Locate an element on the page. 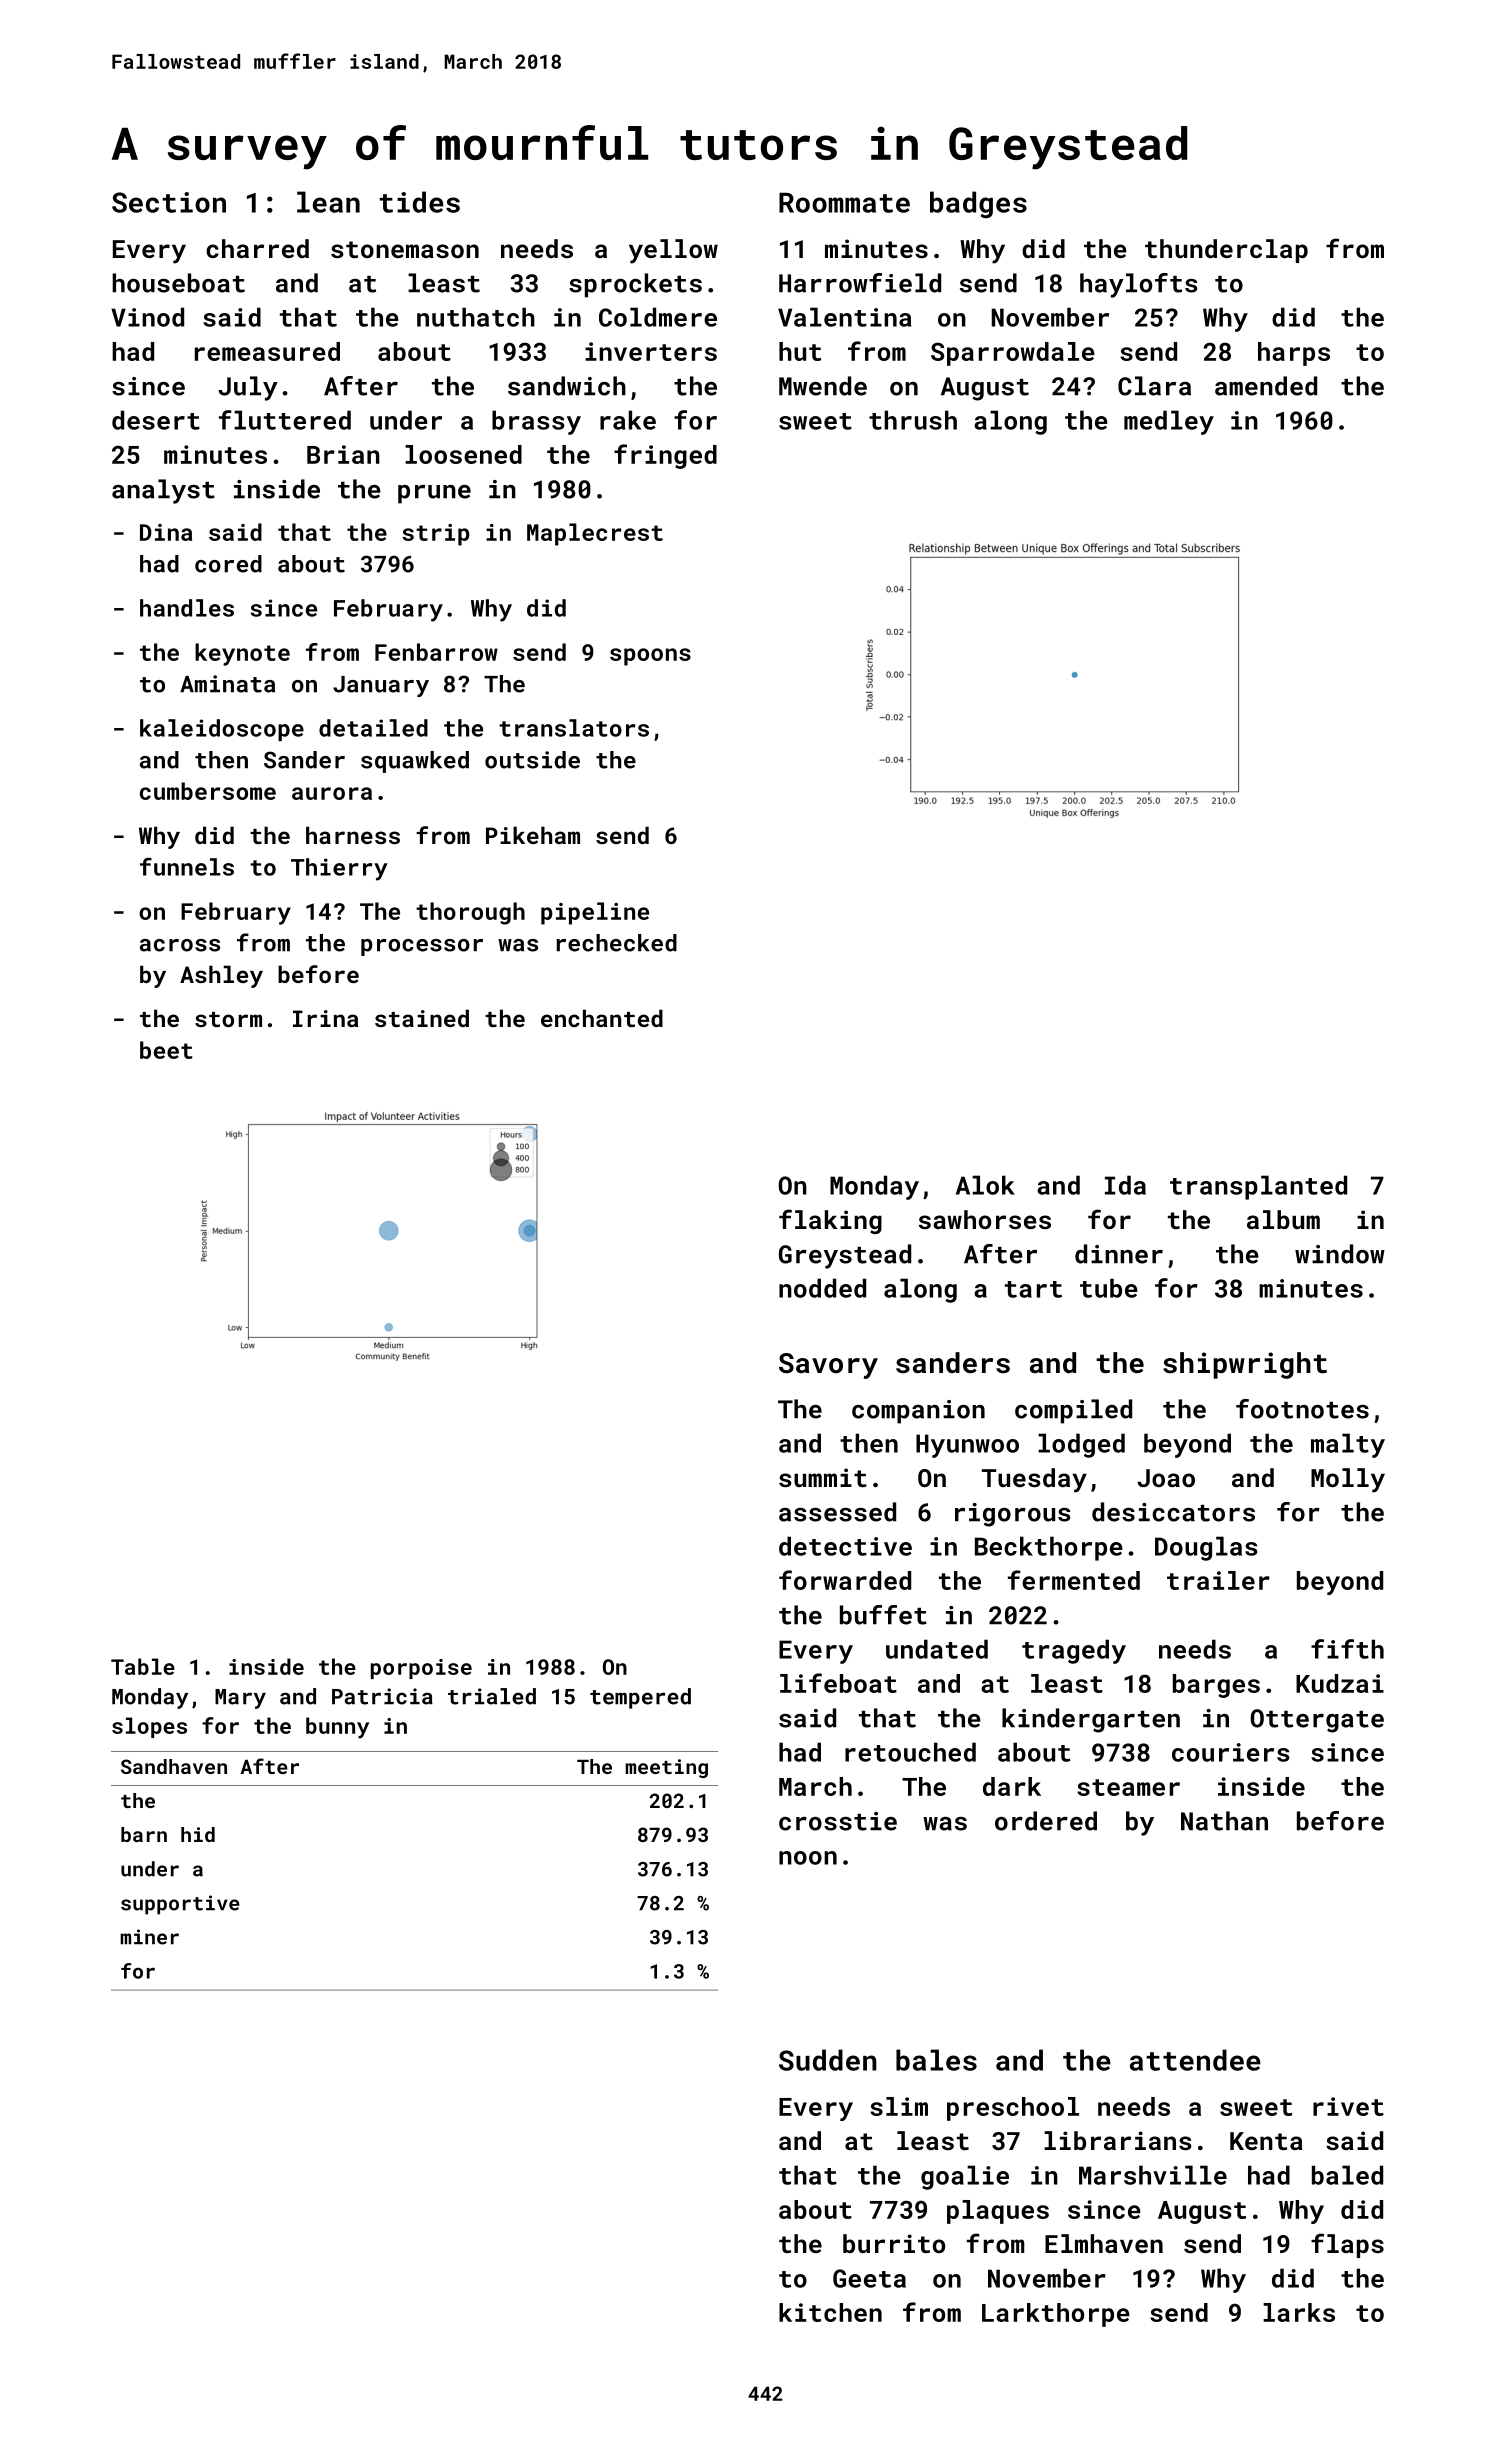 Image resolution: width=1496 pixels, height=2464 pixels. album is located at coordinates (1283, 1219).
